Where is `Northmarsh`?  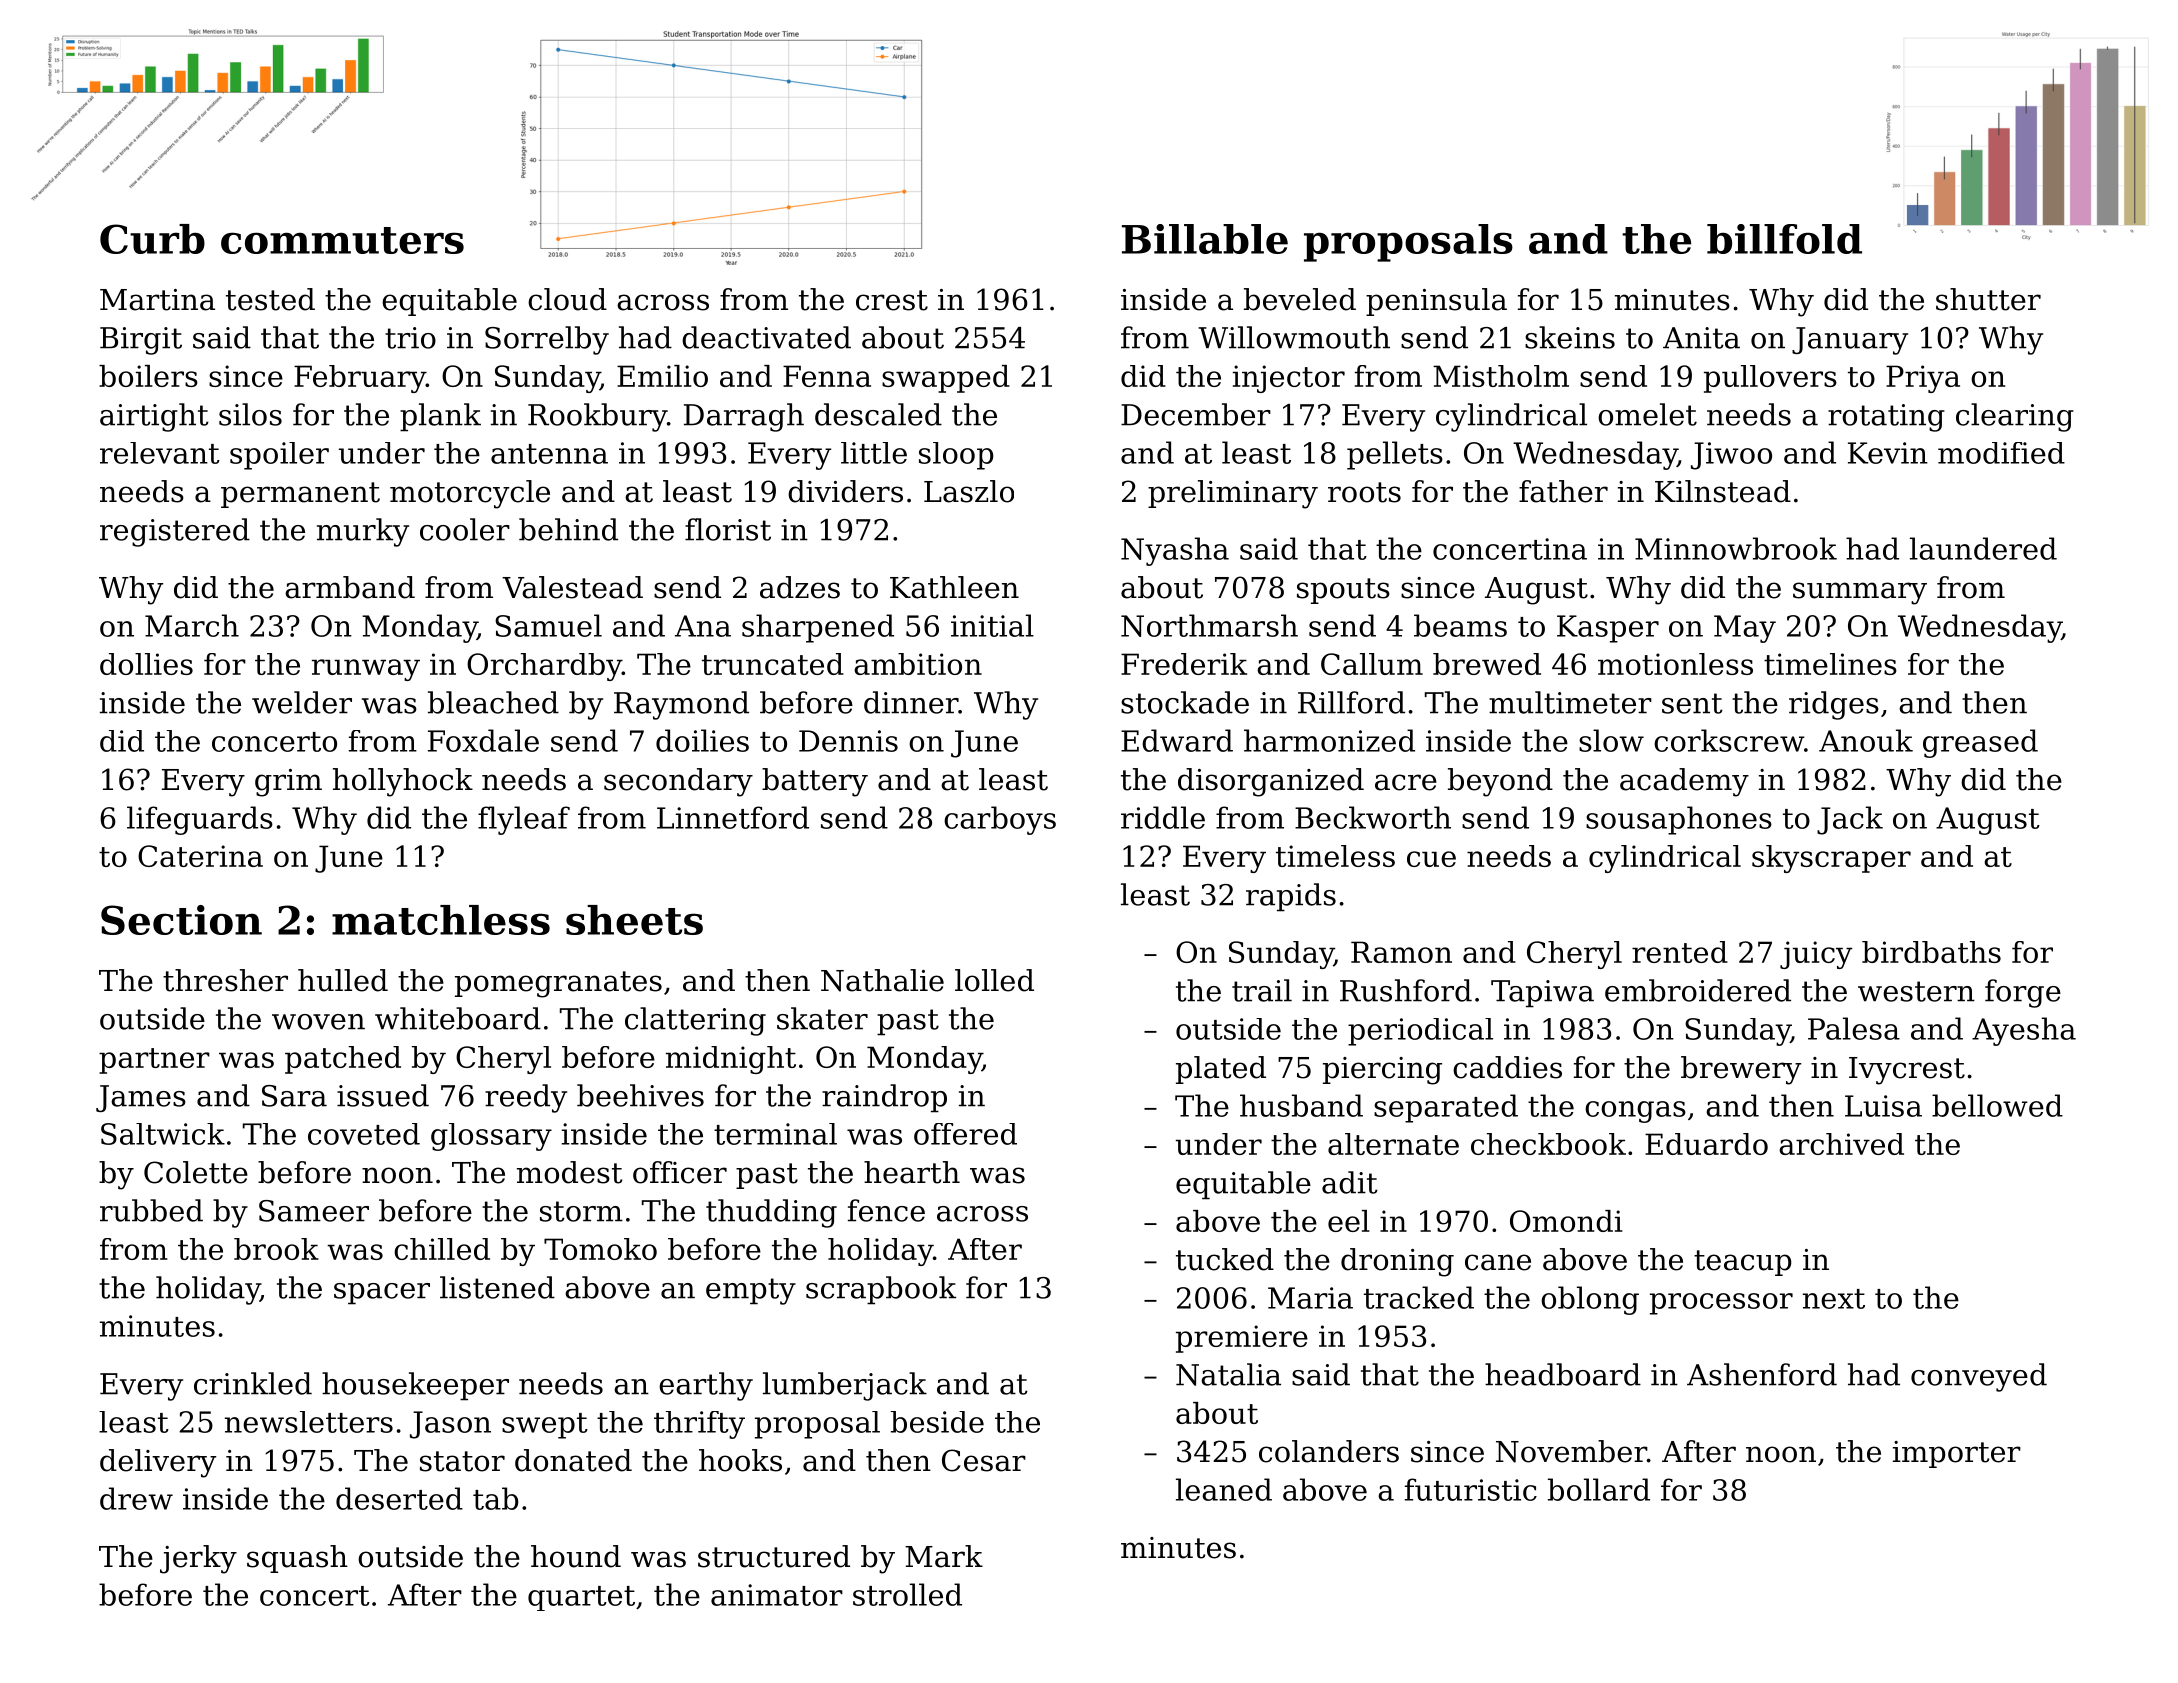 Northmarsh is located at coordinates (1209, 625).
